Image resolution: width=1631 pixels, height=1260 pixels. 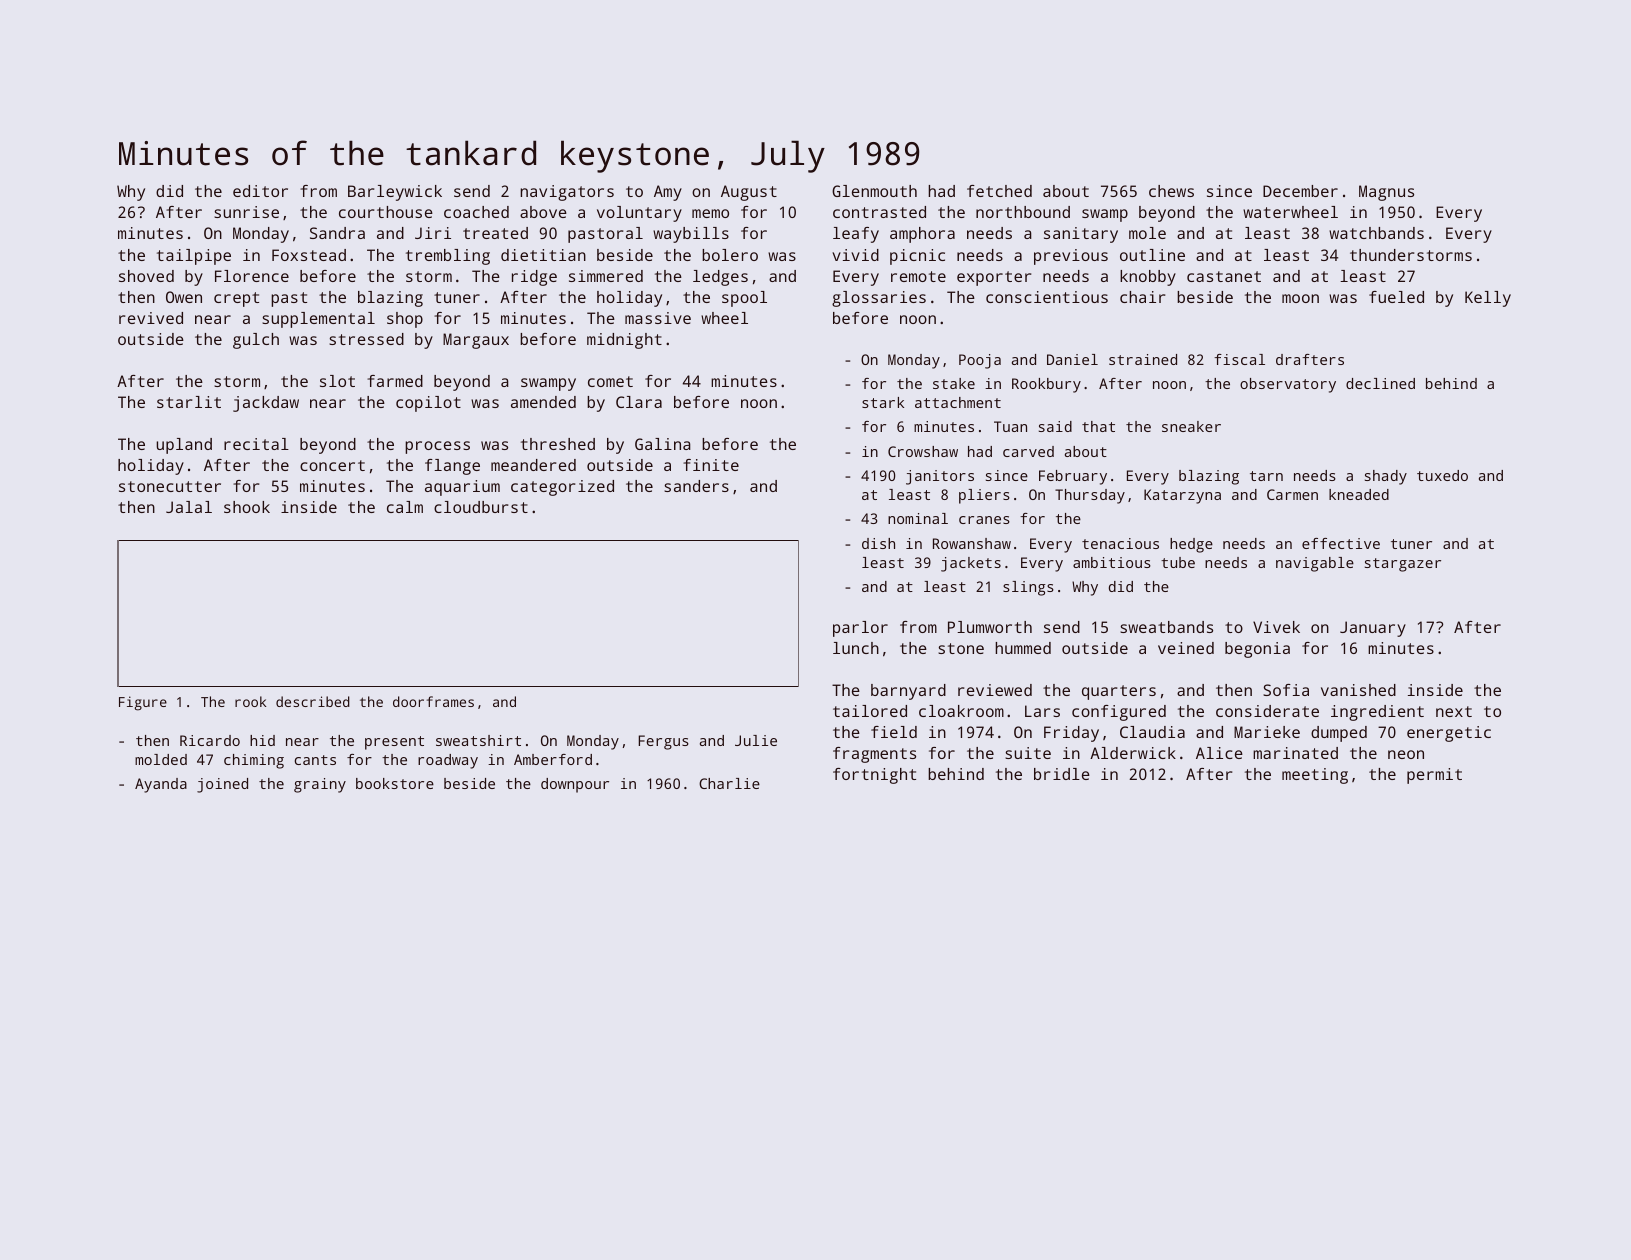 What do you see at coordinates (984, 496) in the document?
I see `pliers` at bounding box center [984, 496].
